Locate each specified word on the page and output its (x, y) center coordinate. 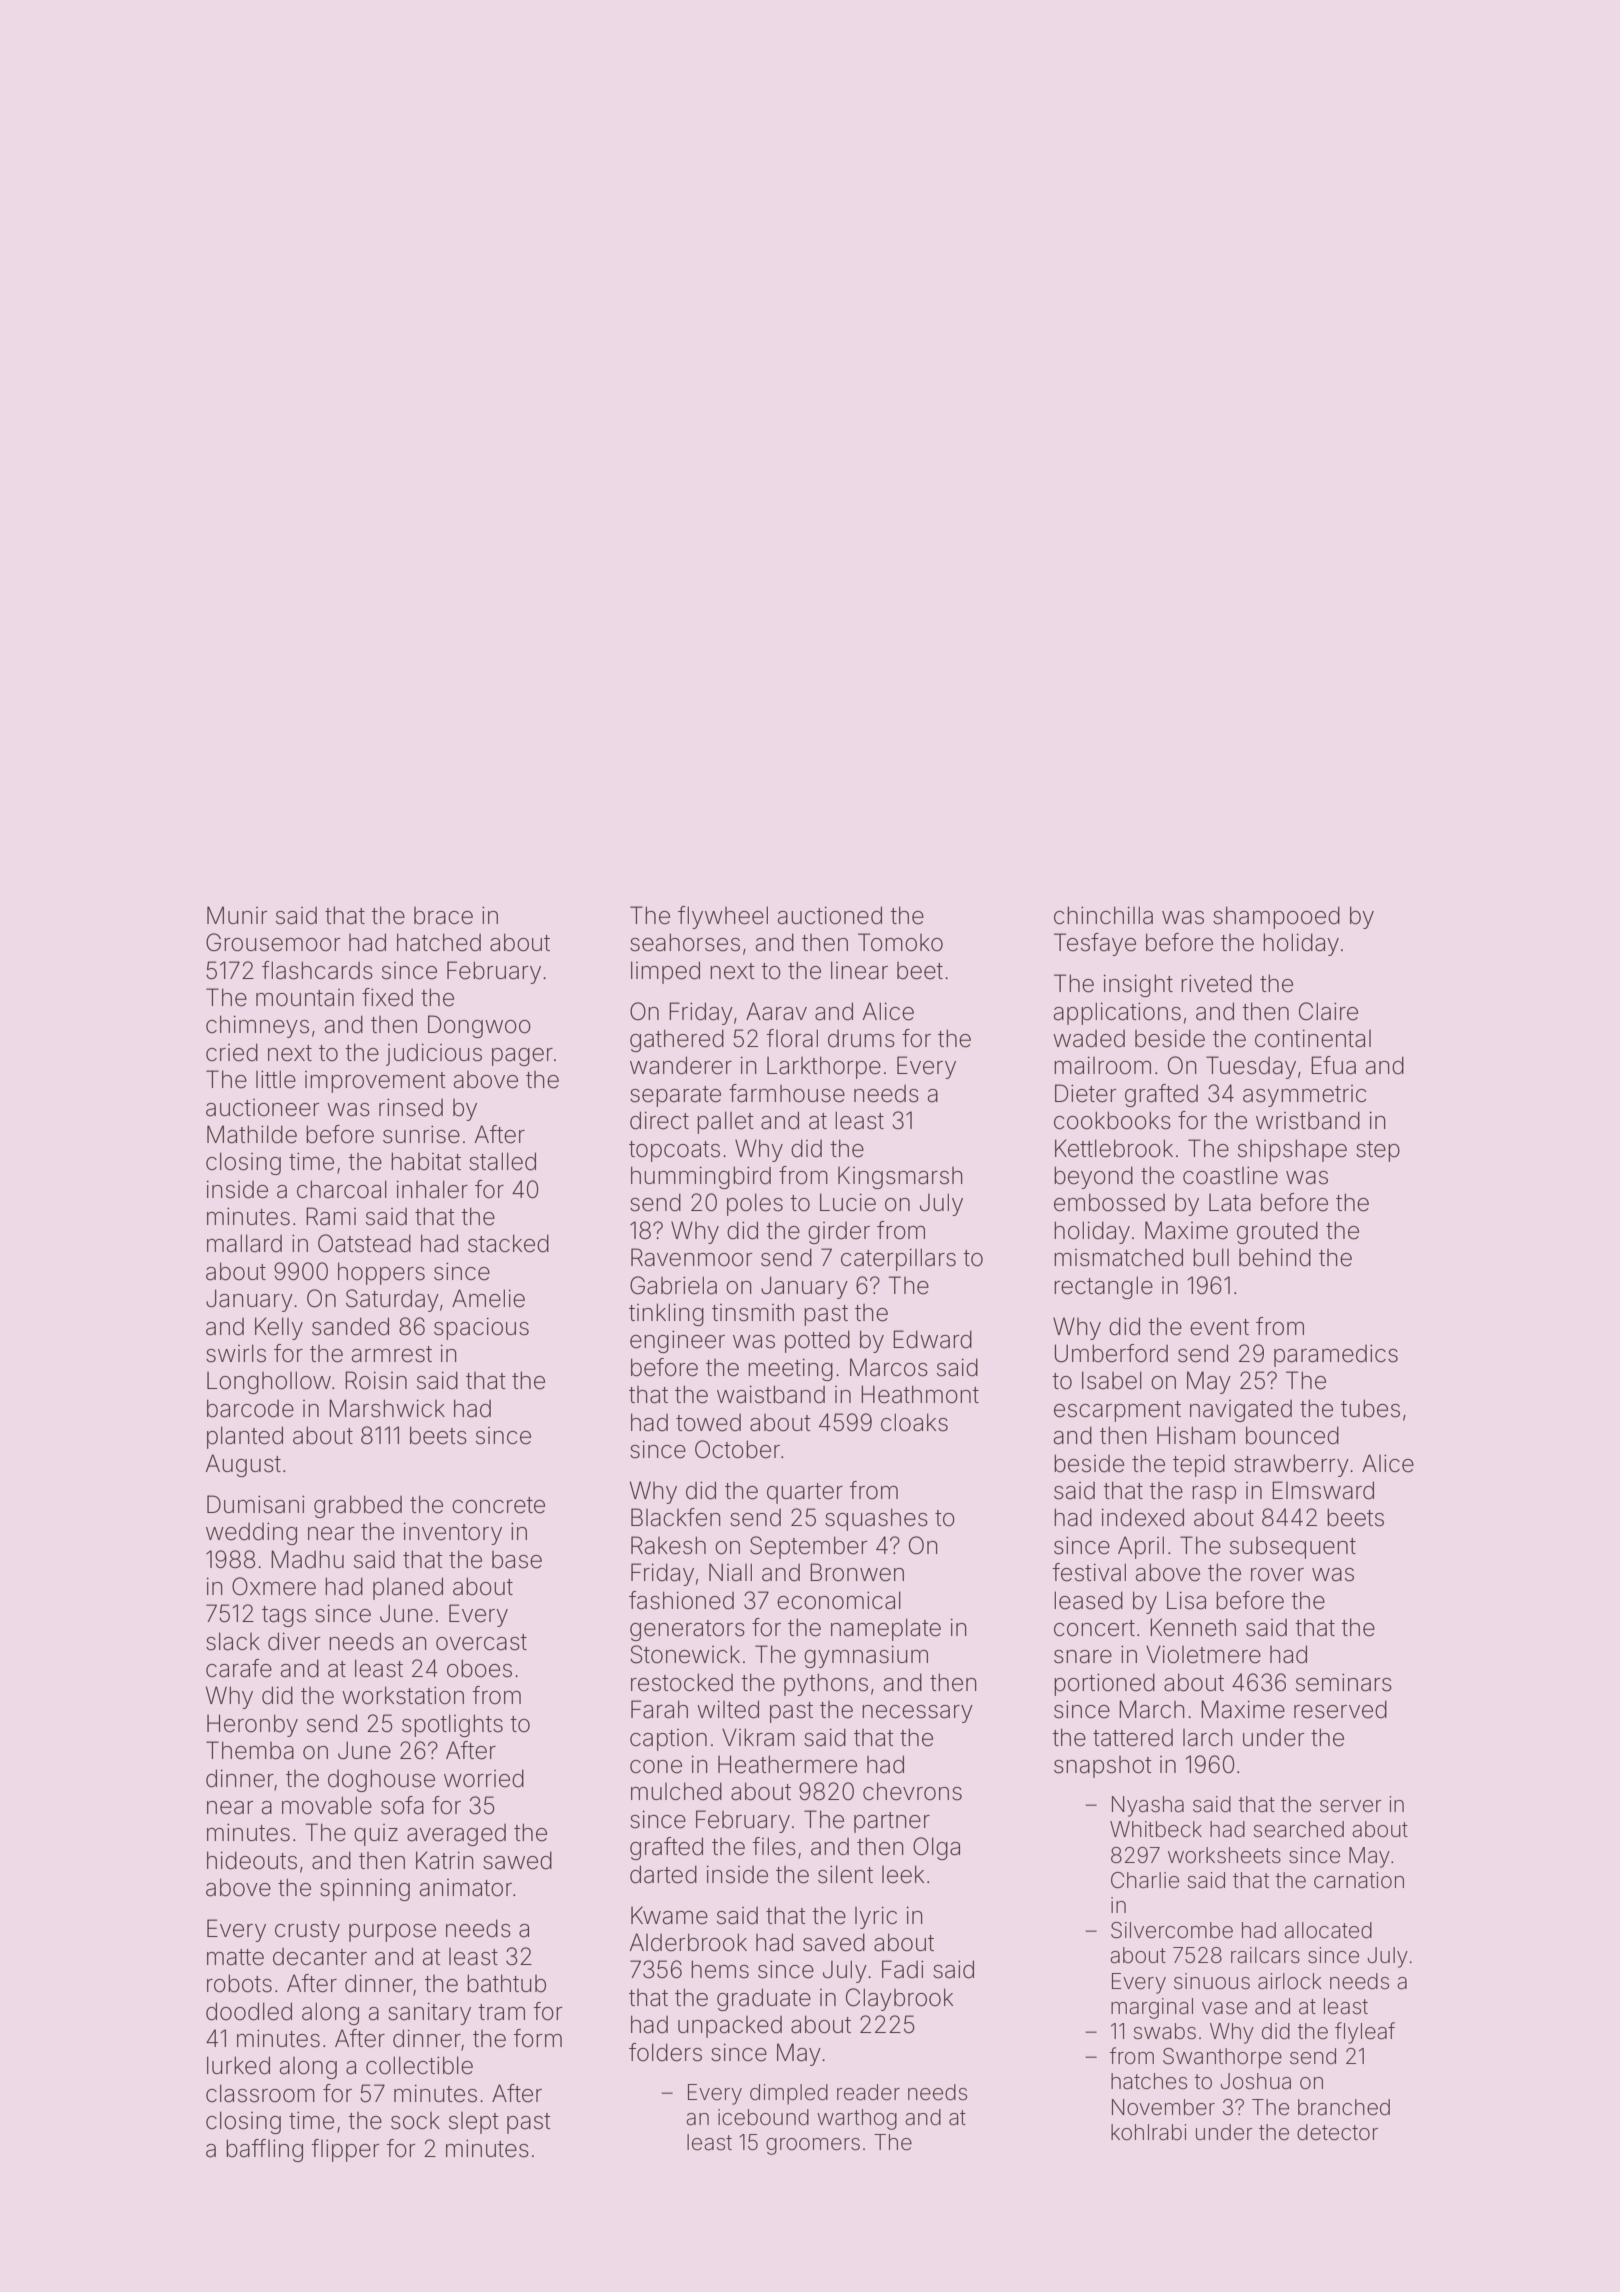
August (243, 1465)
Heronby (252, 1725)
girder (839, 1233)
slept (474, 2123)
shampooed (1276, 917)
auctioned (830, 915)
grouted (1277, 1232)
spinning (365, 1890)
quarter (805, 1493)
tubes (1370, 1408)
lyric (876, 1918)
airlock (1290, 1981)
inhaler (432, 1189)
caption (668, 1740)
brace (443, 916)
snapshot (1103, 1767)
